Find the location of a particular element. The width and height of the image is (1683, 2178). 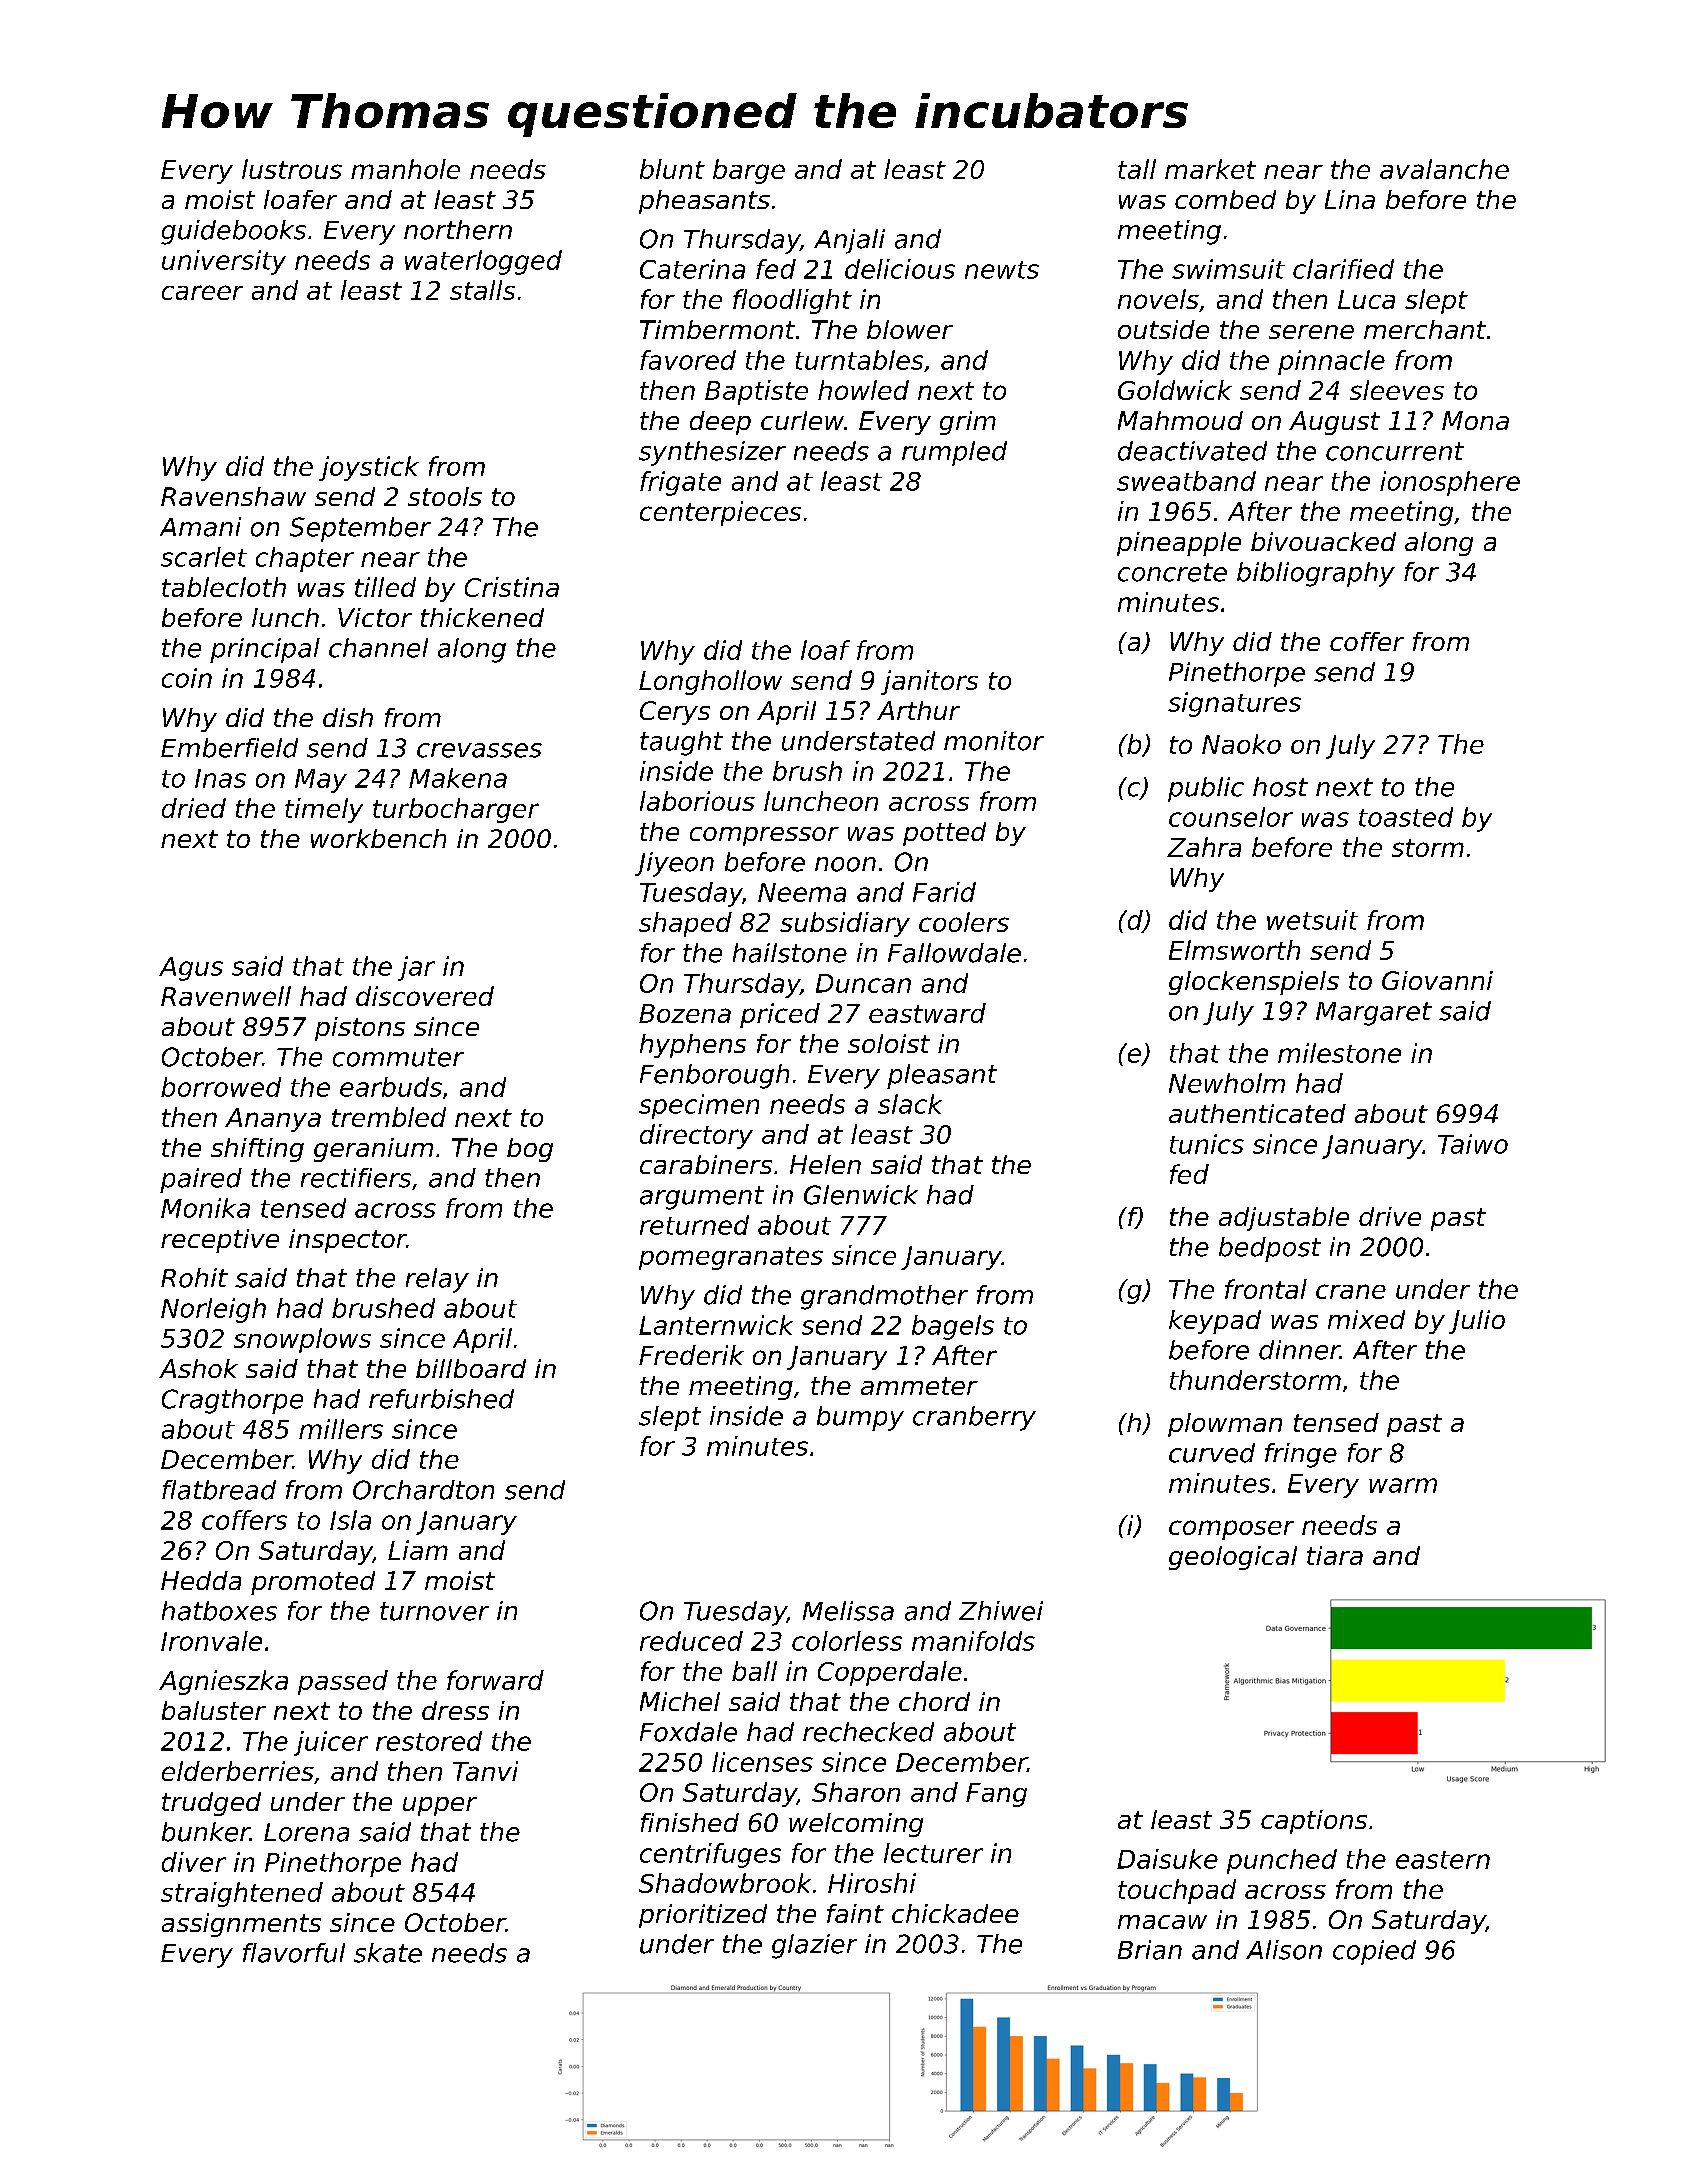

combed is located at coordinates (1225, 199).
